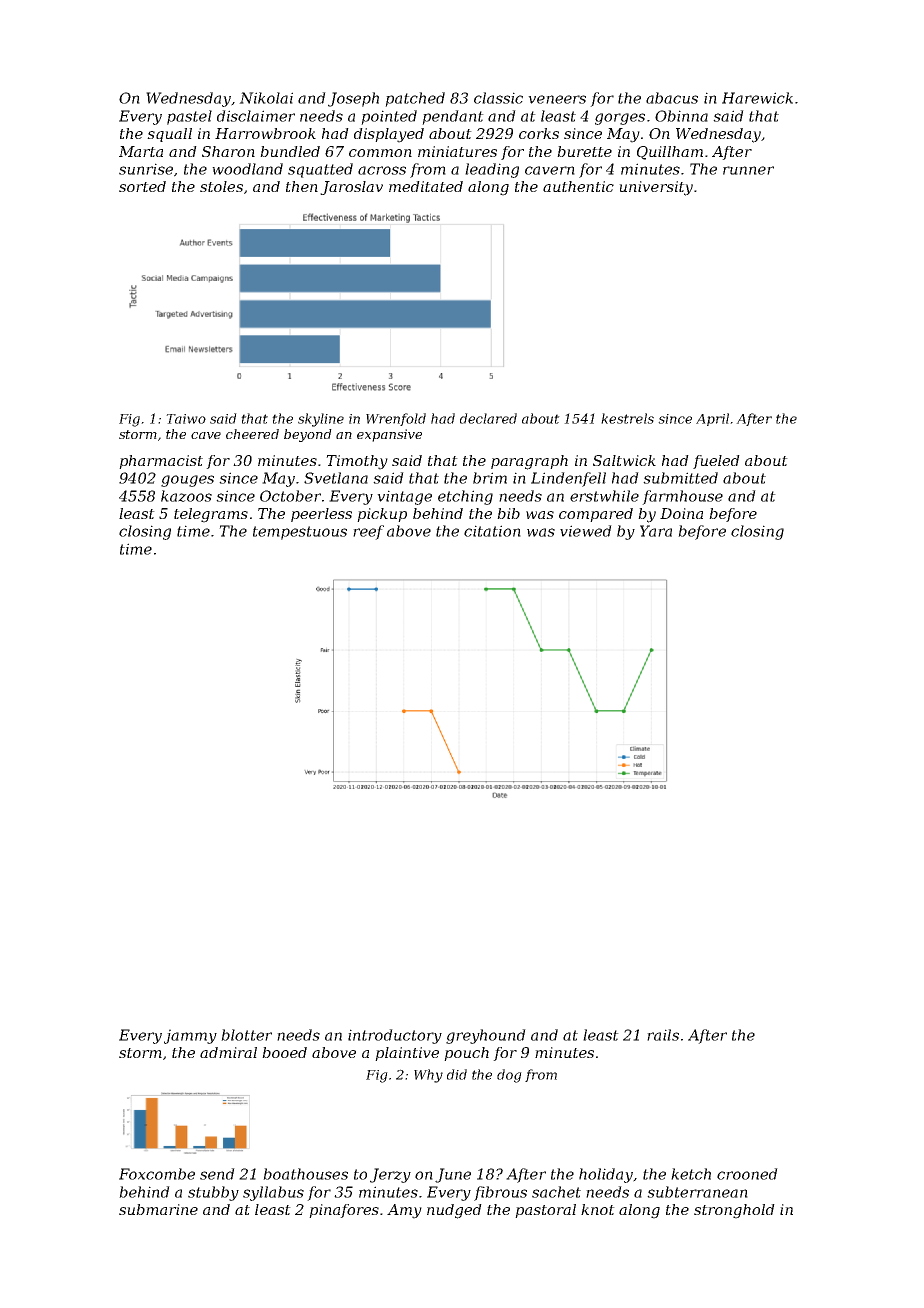  What do you see at coordinates (368, 532) in the page?
I see `reef` at bounding box center [368, 532].
